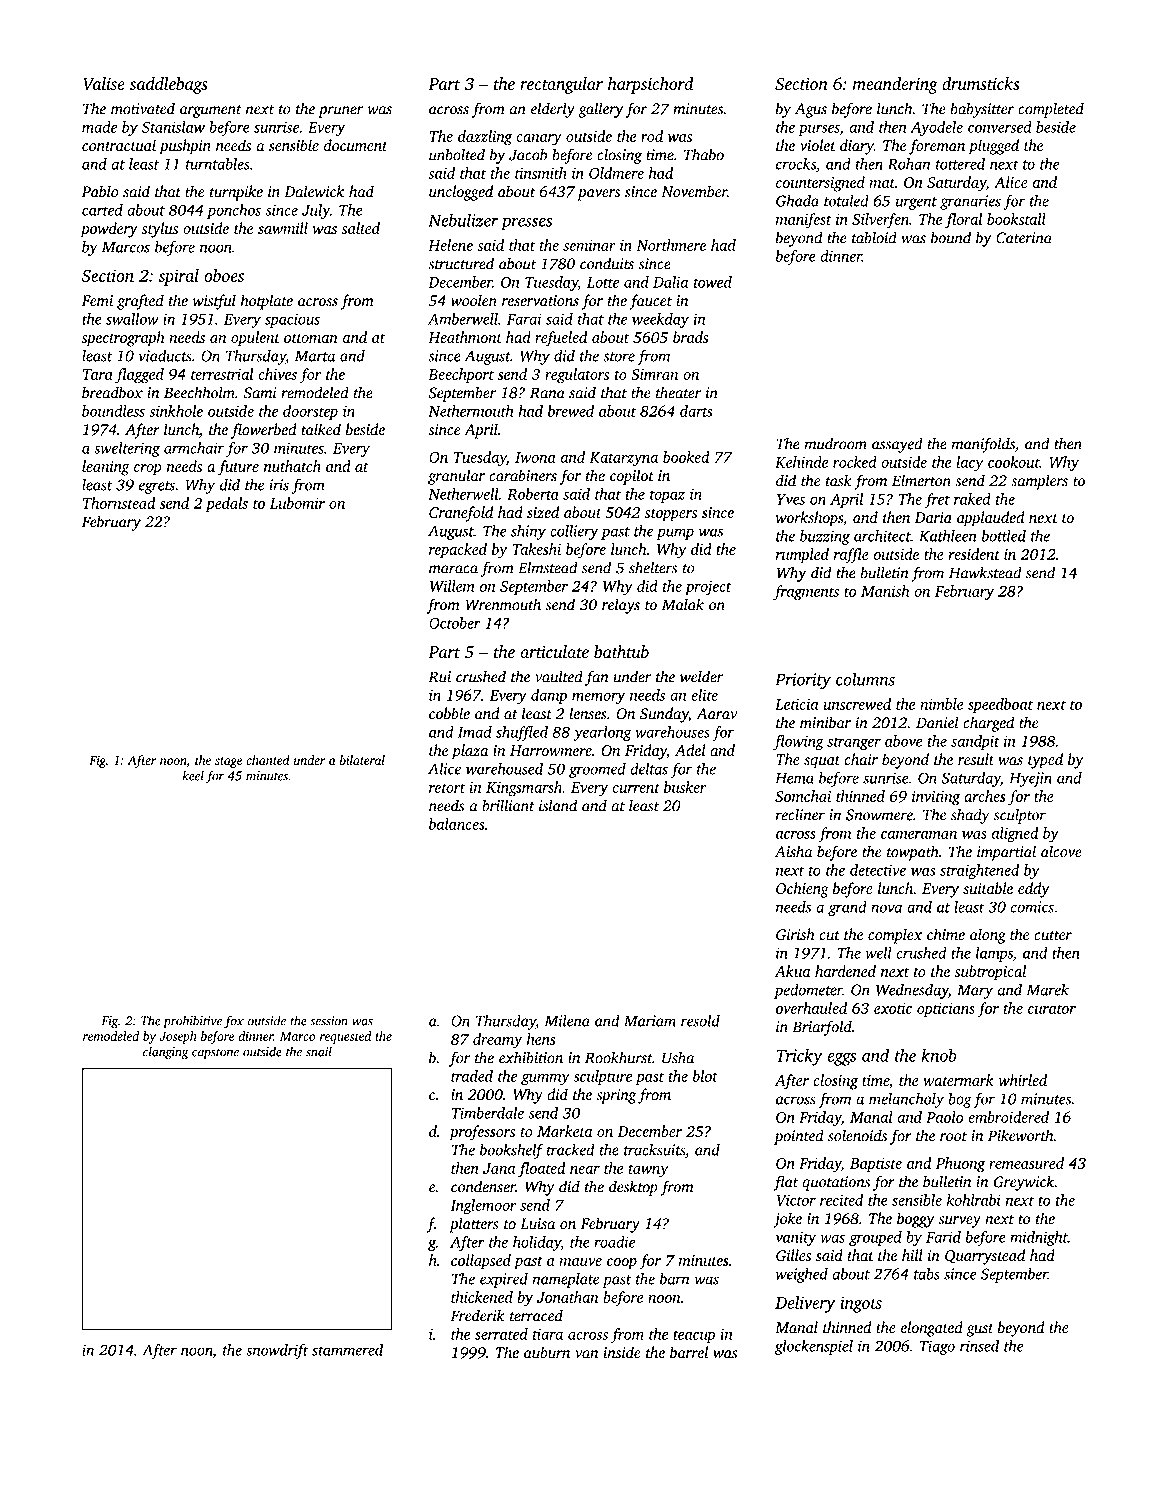 This screenshot has width=1168, height=1512. What do you see at coordinates (504, 1280) in the screenshot?
I see `expired` at bounding box center [504, 1280].
